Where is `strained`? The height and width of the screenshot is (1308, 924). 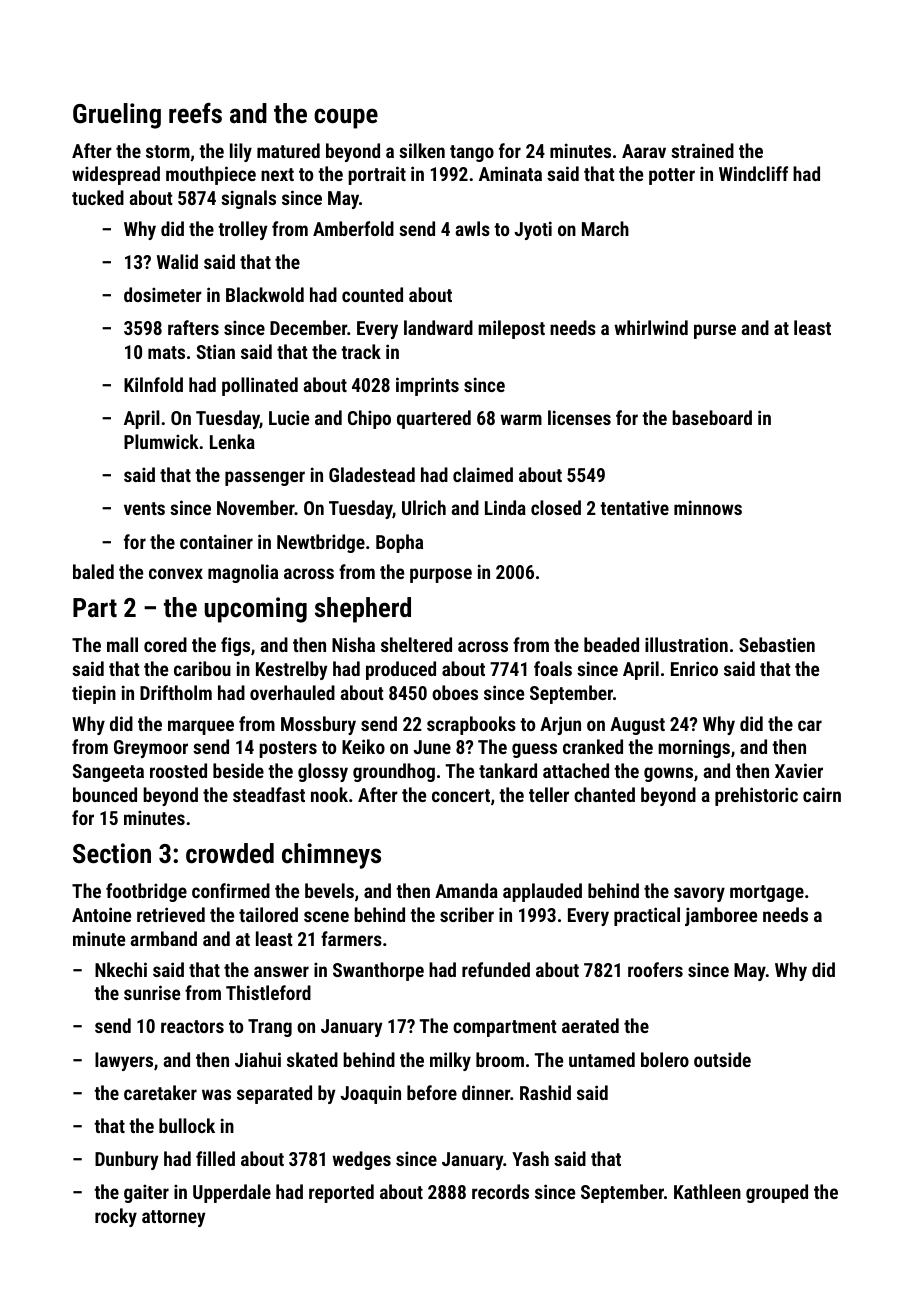 strained is located at coordinates (702, 150).
